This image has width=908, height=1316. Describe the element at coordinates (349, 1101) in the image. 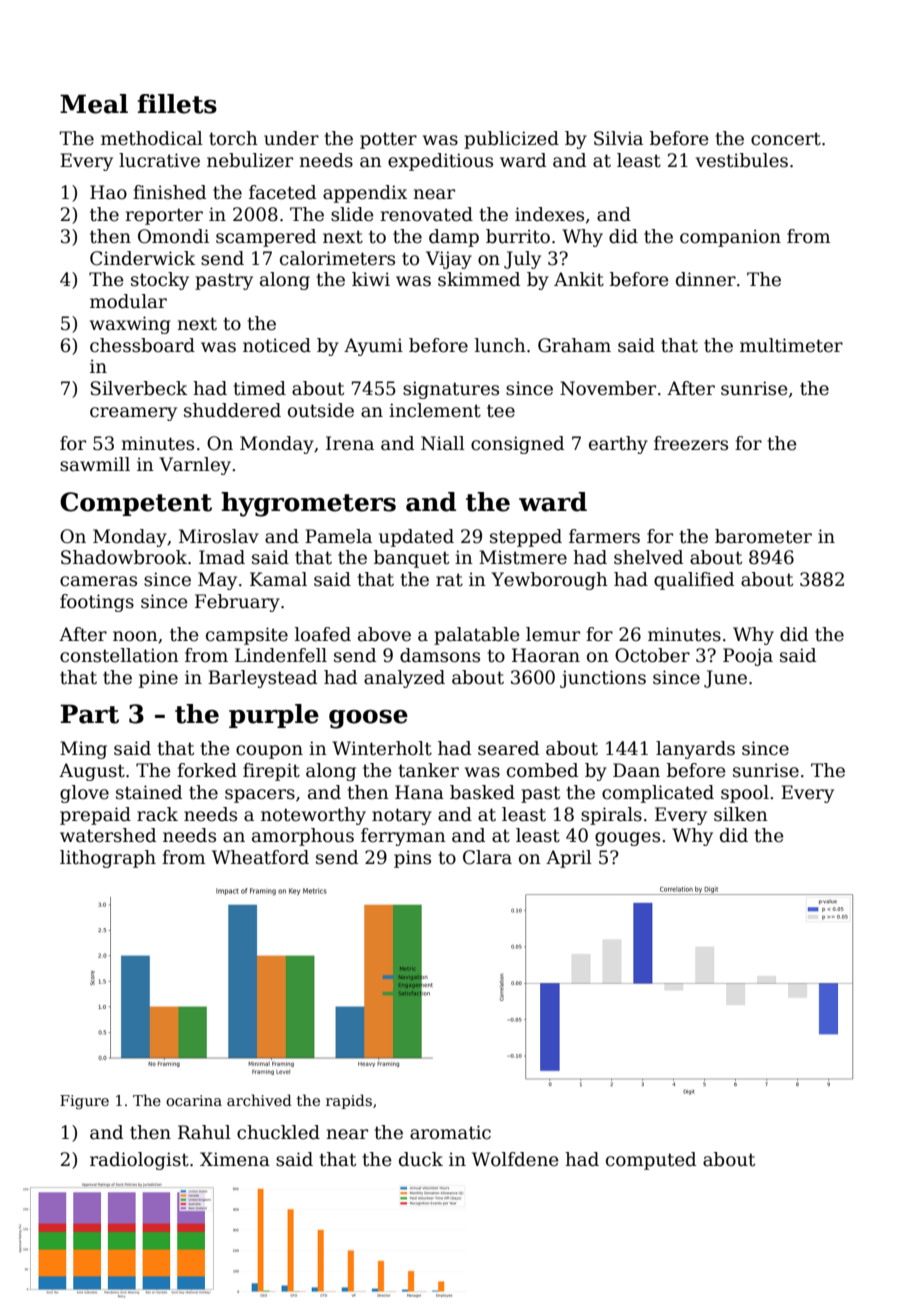

I see `rapids` at that location.
